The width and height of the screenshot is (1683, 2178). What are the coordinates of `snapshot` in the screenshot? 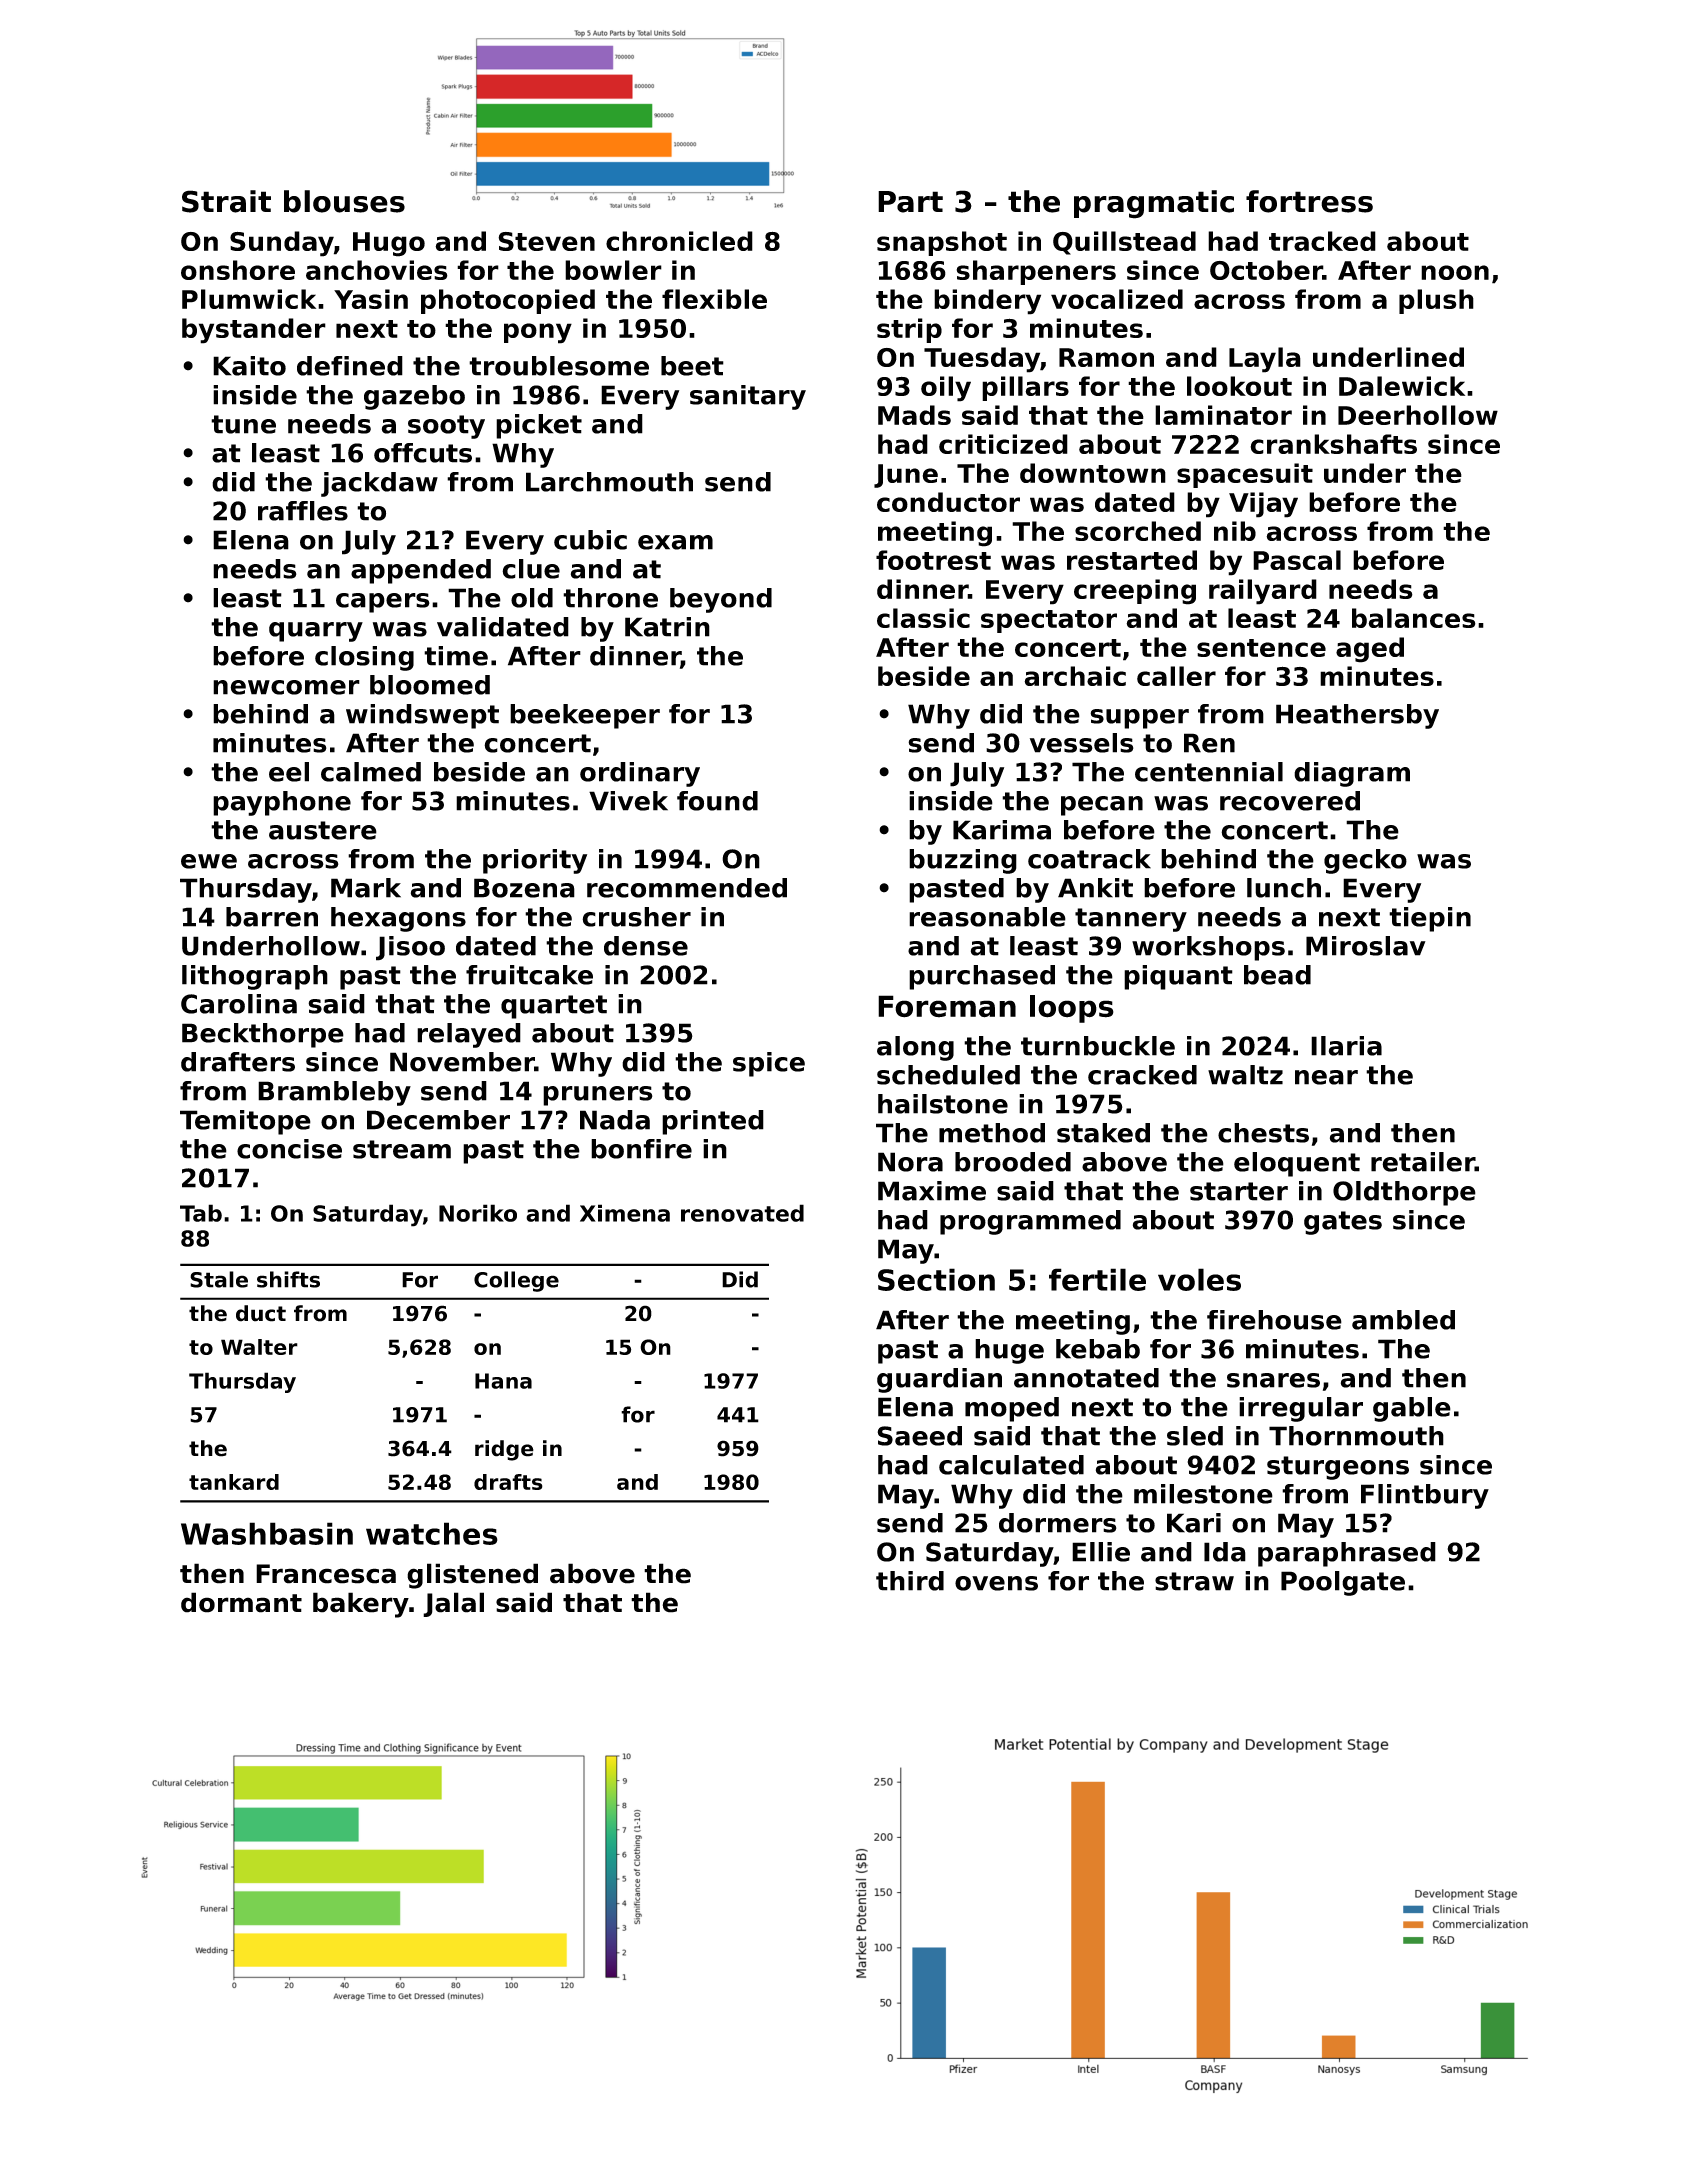 It's located at (942, 243).
